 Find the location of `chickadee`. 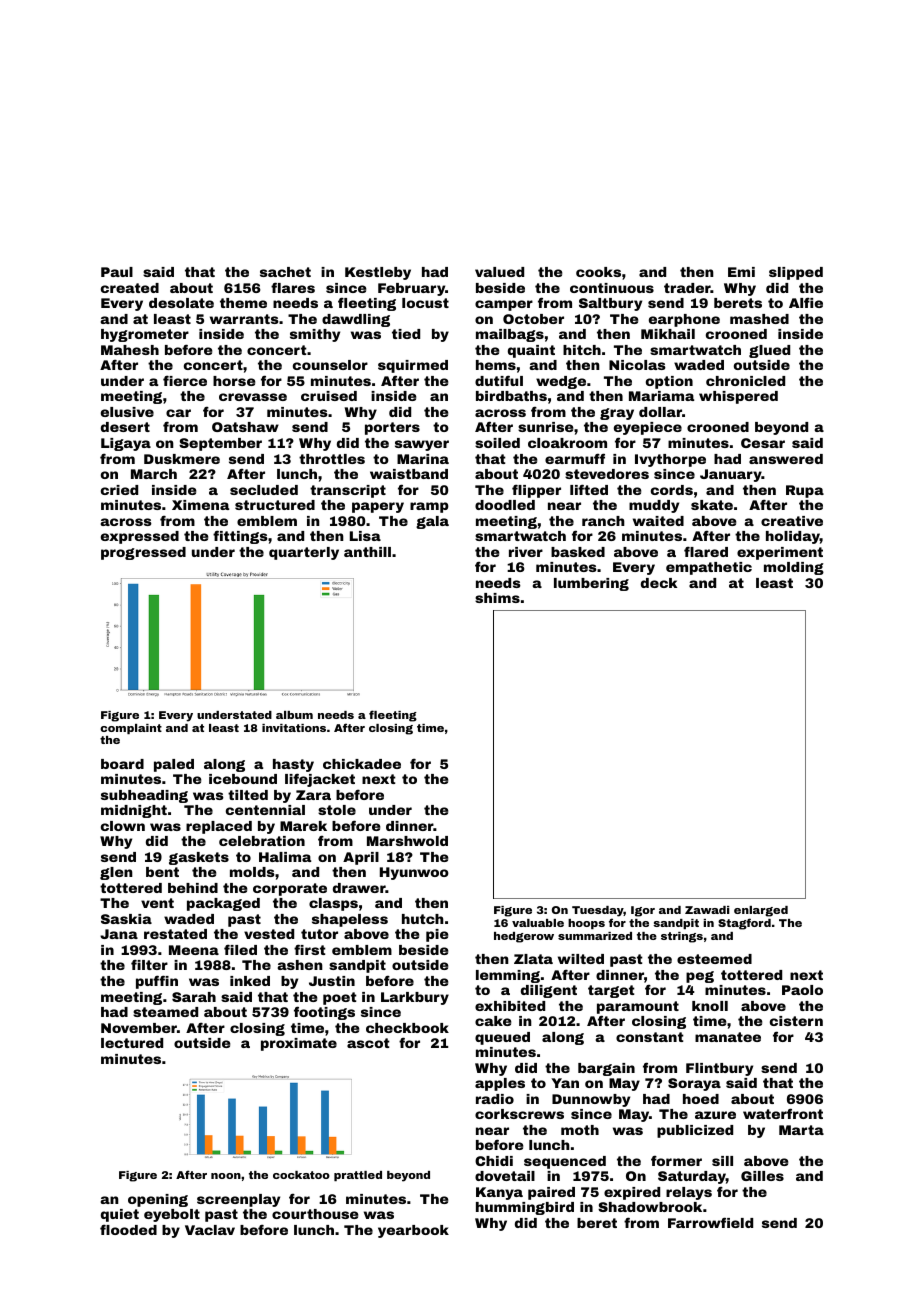

chickadee is located at coordinates (362, 764).
